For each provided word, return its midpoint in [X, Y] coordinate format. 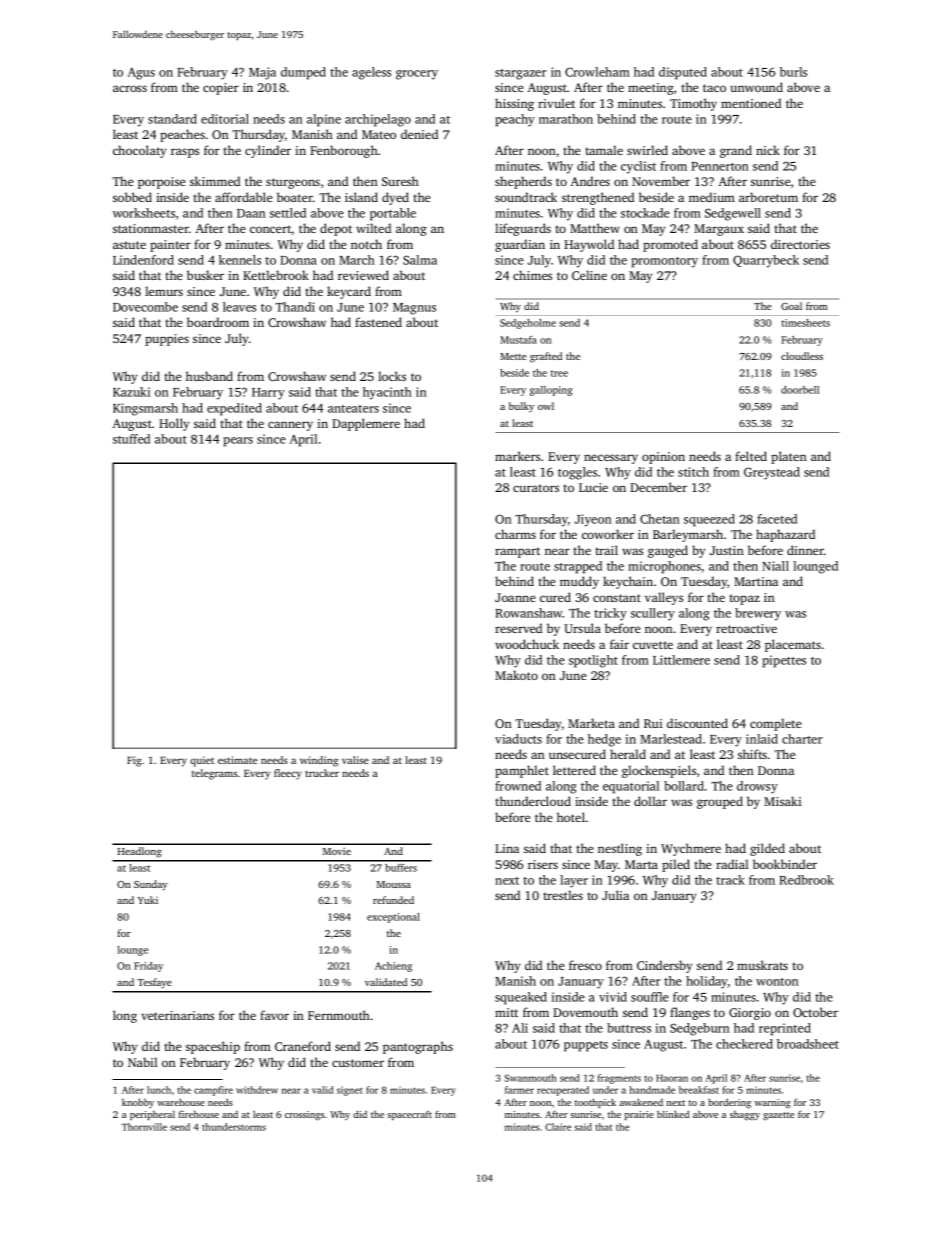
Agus [141, 74]
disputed [683, 73]
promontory [665, 262]
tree [559, 373]
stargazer [521, 74]
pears [238, 442]
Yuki [148, 900]
